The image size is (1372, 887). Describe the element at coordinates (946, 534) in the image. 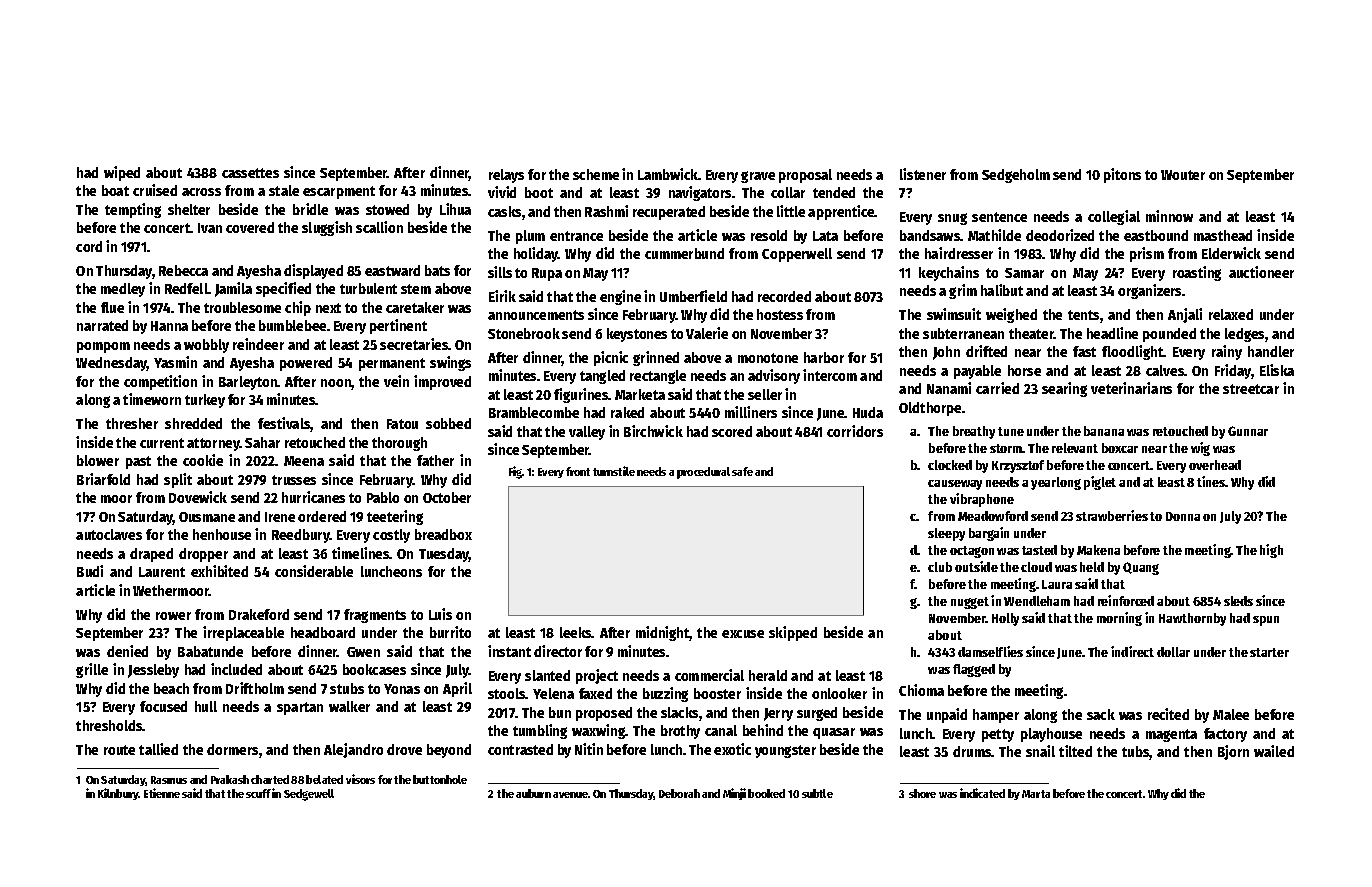

I see `sleepy` at that location.
